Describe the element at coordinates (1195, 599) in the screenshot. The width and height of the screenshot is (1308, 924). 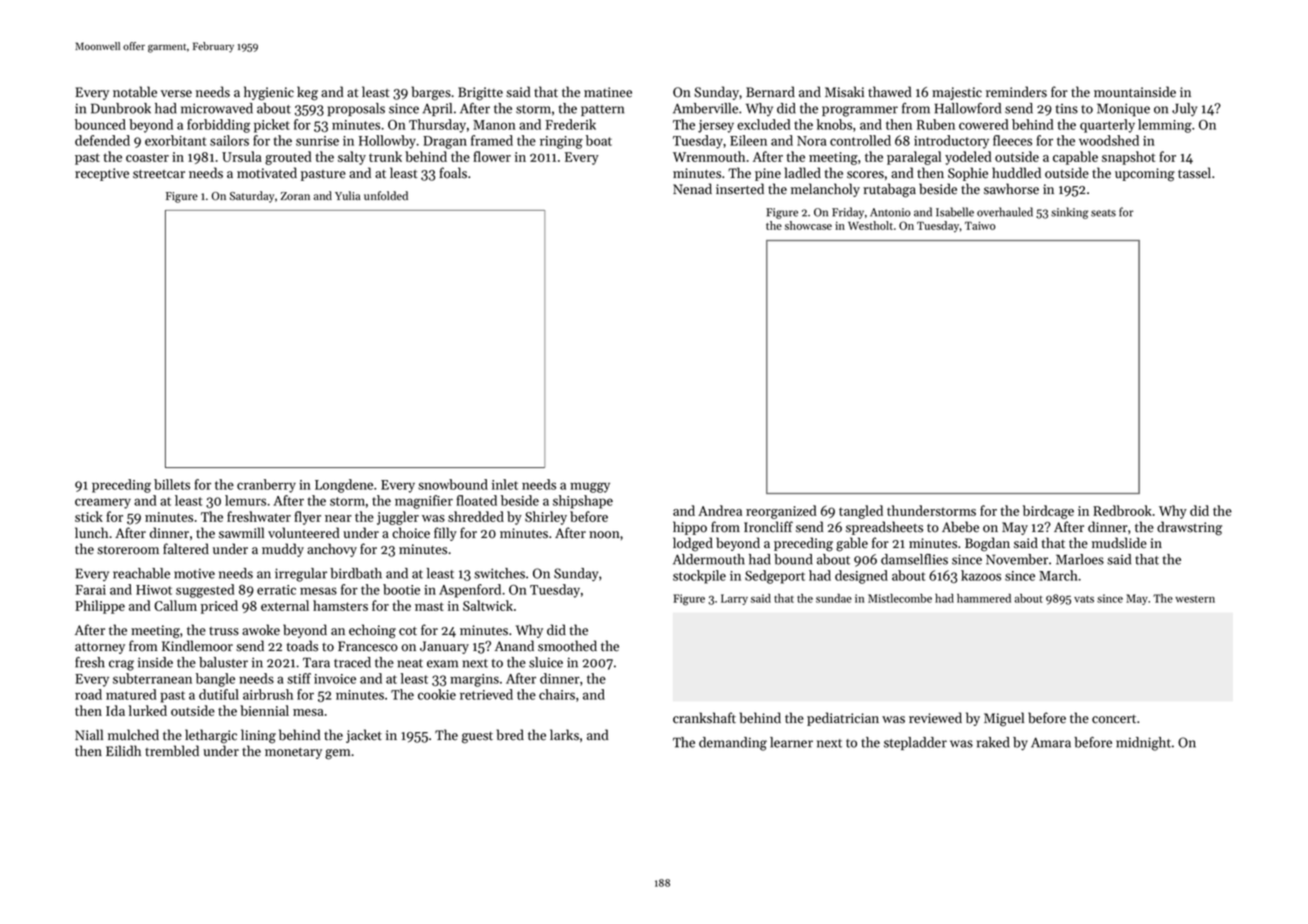
I see `western` at that location.
